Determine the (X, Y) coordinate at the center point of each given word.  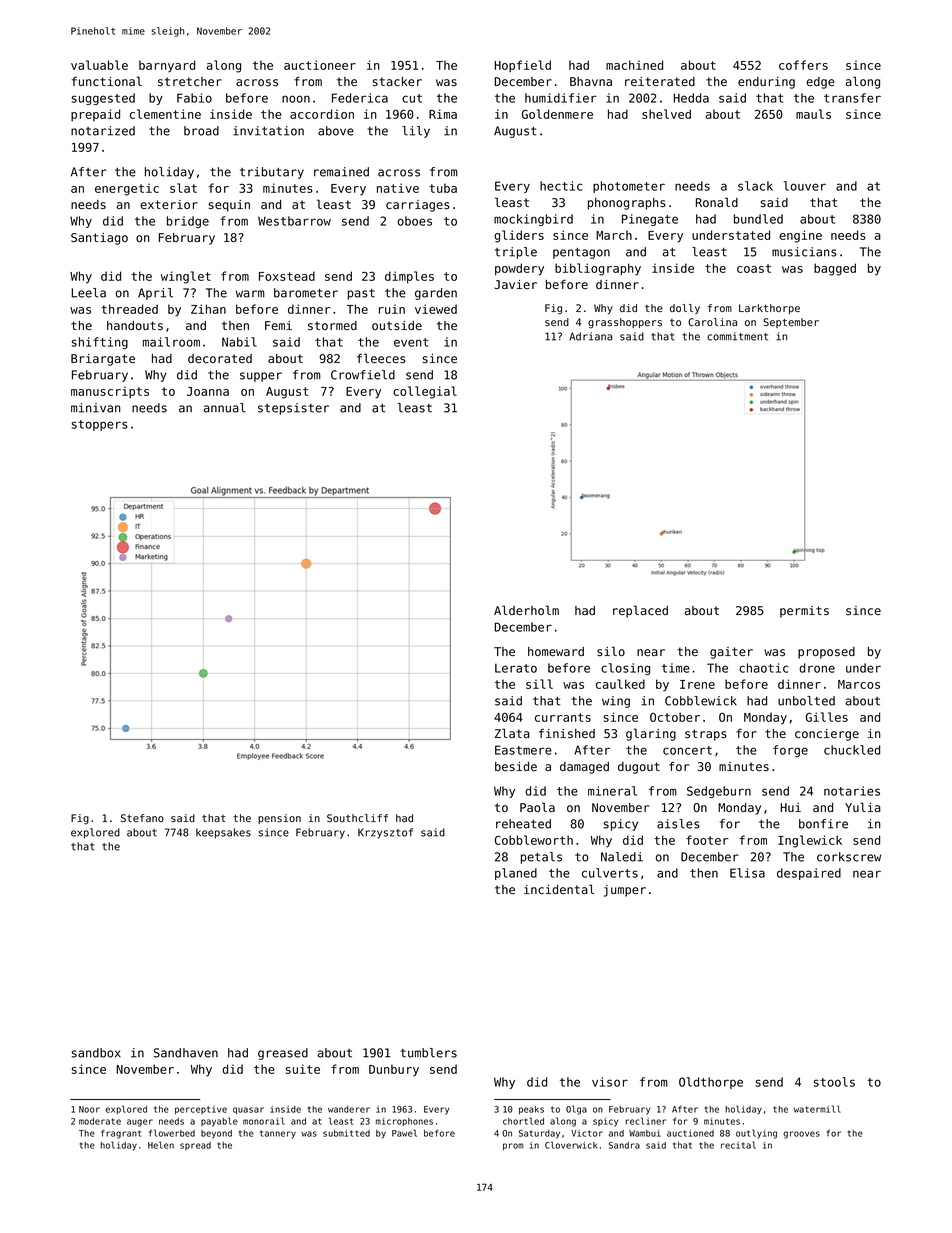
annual (224, 408)
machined (634, 65)
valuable (99, 65)
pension (279, 819)
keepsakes (223, 833)
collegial (425, 392)
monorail (264, 1121)
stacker (397, 81)
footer (707, 840)
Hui (791, 807)
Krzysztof (385, 833)
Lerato (516, 668)
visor (610, 1082)
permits (804, 612)
